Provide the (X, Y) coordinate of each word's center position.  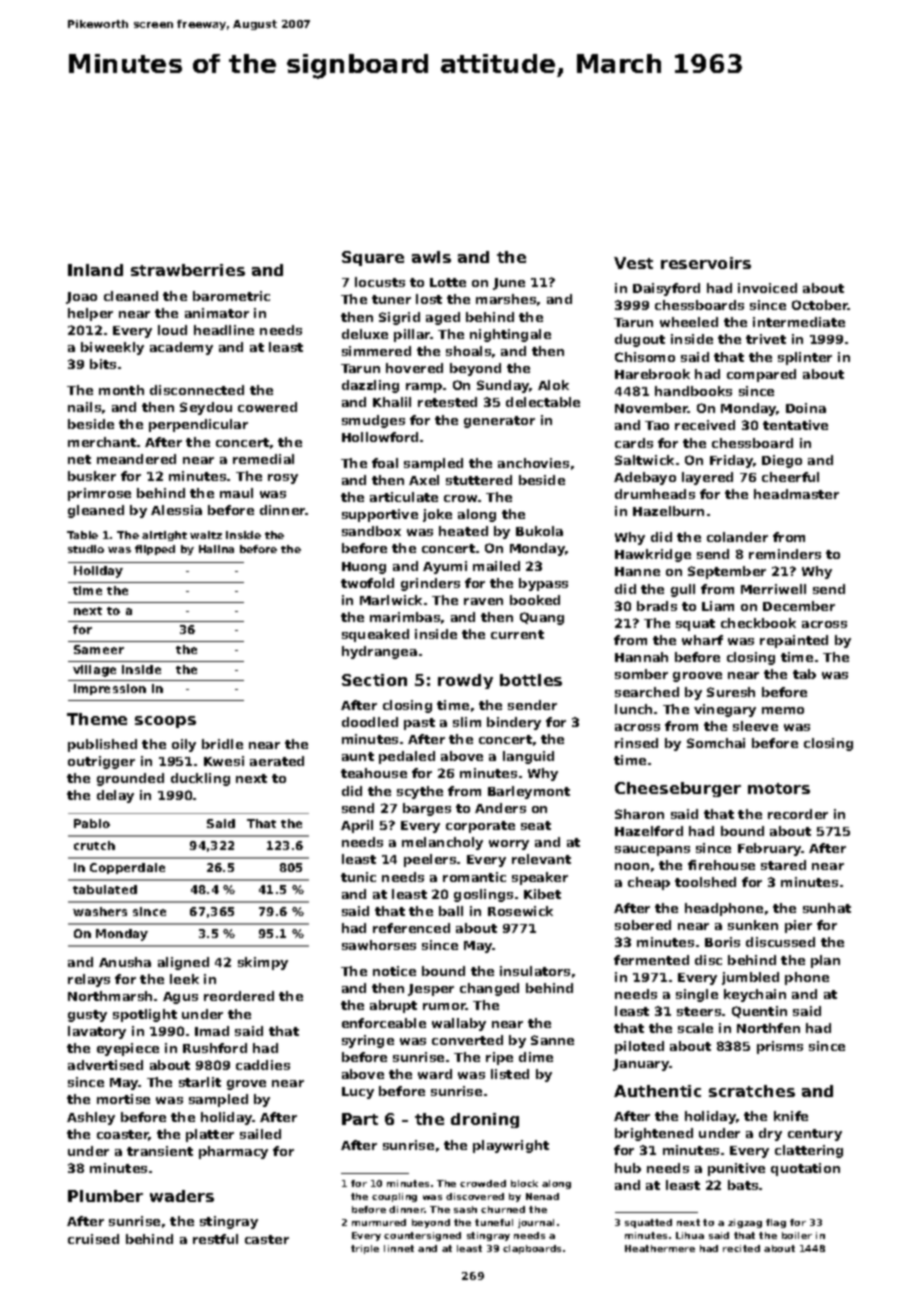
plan (825, 961)
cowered (267, 407)
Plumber (105, 1196)
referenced (411, 928)
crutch (94, 845)
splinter (805, 358)
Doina (806, 408)
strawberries (188, 270)
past (419, 724)
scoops (165, 722)
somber (641, 674)
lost (429, 299)
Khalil (392, 402)
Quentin (759, 1012)
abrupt (393, 1006)
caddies (263, 1065)
